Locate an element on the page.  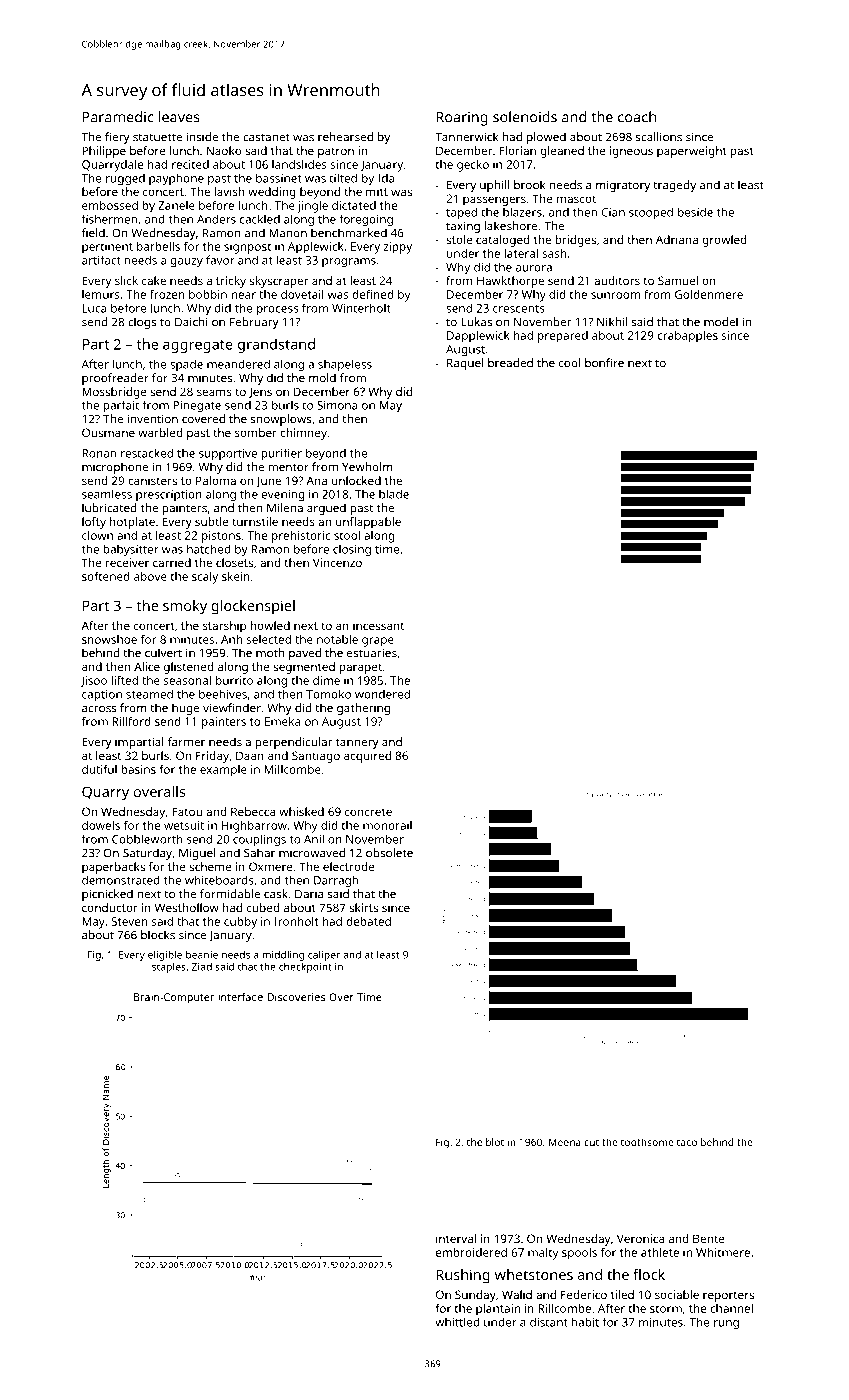
bonfire is located at coordinates (604, 363).
